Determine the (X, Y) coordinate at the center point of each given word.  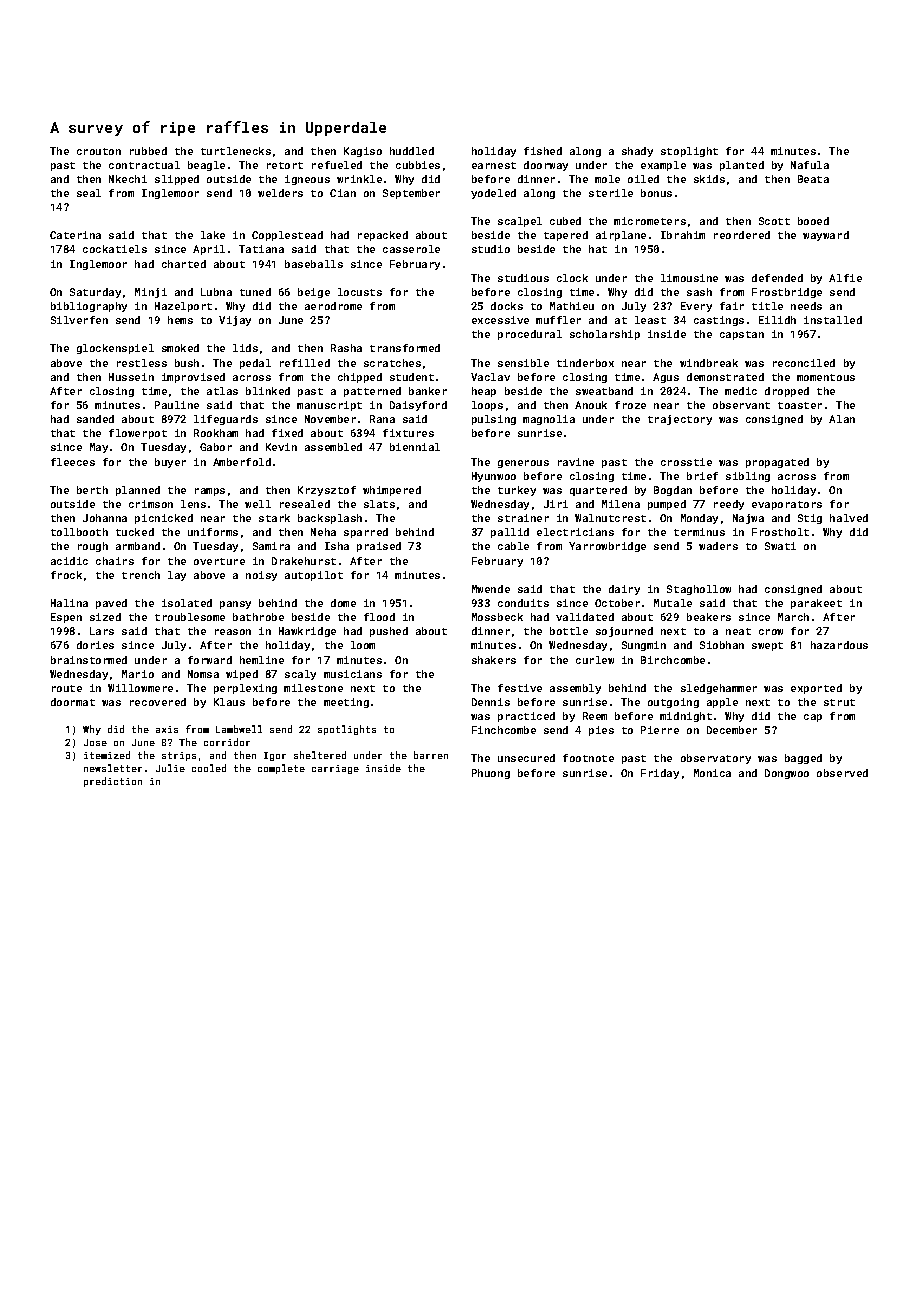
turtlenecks (236, 151)
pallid (510, 533)
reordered (742, 235)
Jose (95, 742)
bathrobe (258, 617)
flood (379, 617)
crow (771, 632)
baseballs (314, 264)
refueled (337, 165)
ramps (210, 492)
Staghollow (699, 590)
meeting (346, 703)
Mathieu (572, 306)
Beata (813, 179)
